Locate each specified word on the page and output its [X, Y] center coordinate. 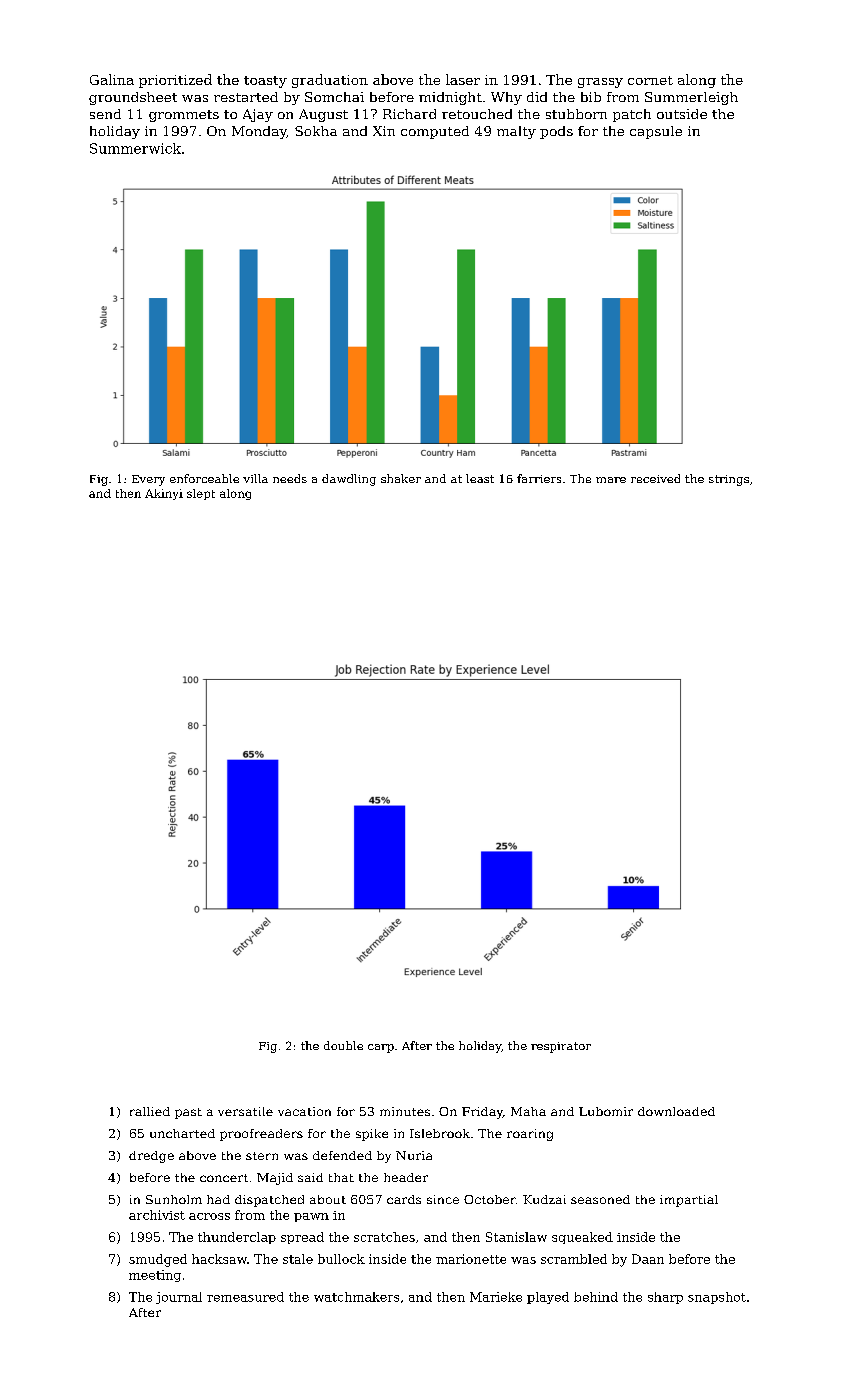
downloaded [676, 1111]
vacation [304, 1111]
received [655, 478]
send [105, 114]
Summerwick [135, 148]
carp [381, 1048]
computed [435, 132]
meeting [155, 1276]
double [343, 1045]
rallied [150, 1111]
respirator [561, 1047]
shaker [401, 478]
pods [556, 132]
